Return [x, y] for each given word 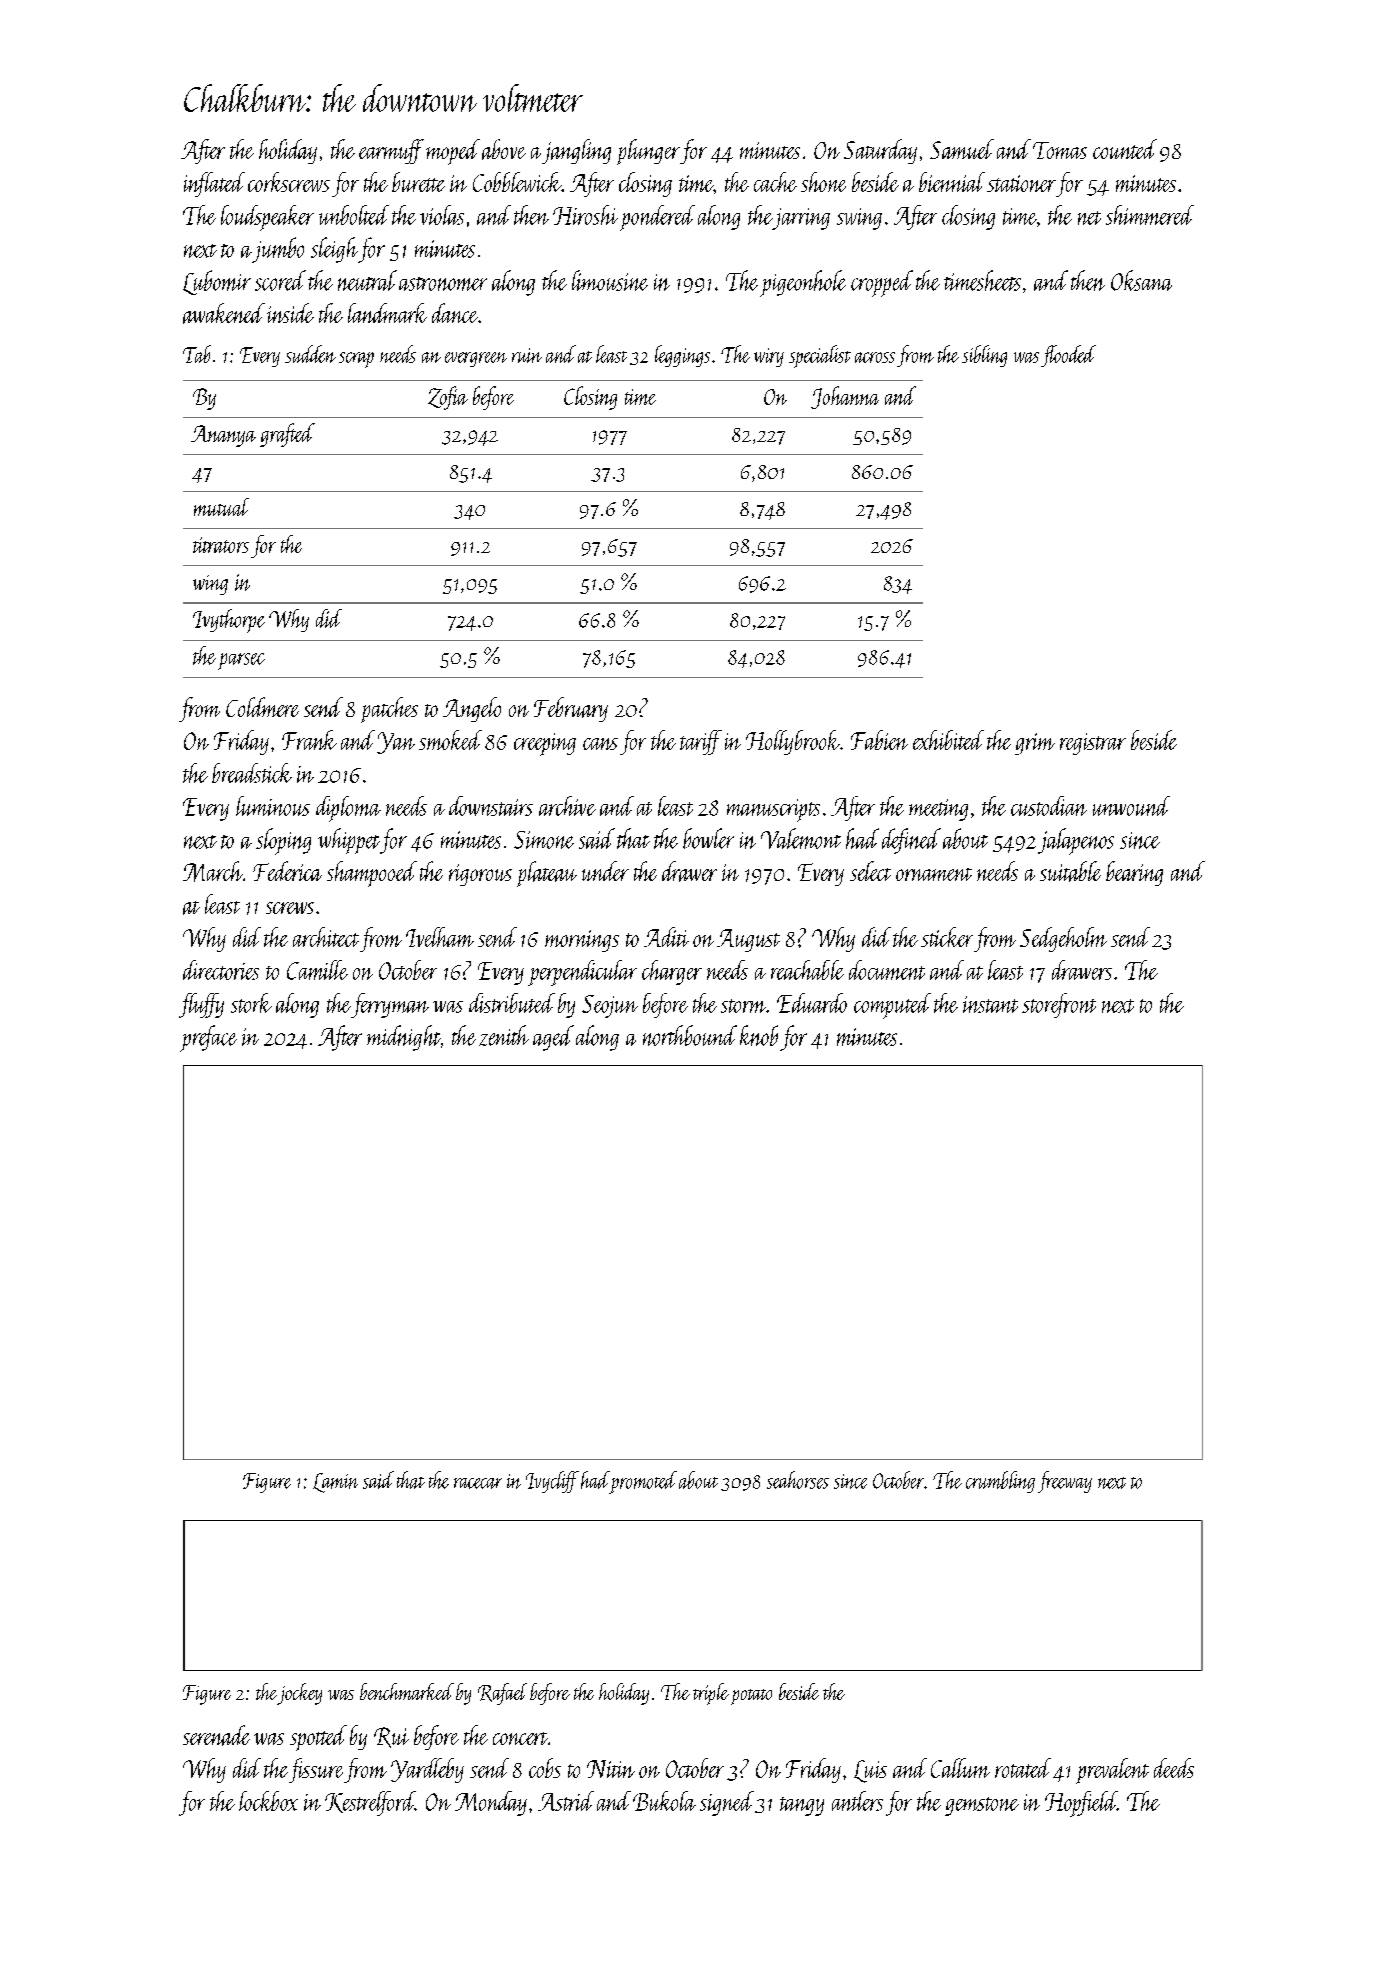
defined [911, 841]
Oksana [1141, 280]
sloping [283, 841]
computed [892, 1006]
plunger [648, 152]
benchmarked [407, 1691]
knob [759, 1035]
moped [453, 152]
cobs [545, 1768]
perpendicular [582, 973]
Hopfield [1081, 1804]
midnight [404, 1038]
